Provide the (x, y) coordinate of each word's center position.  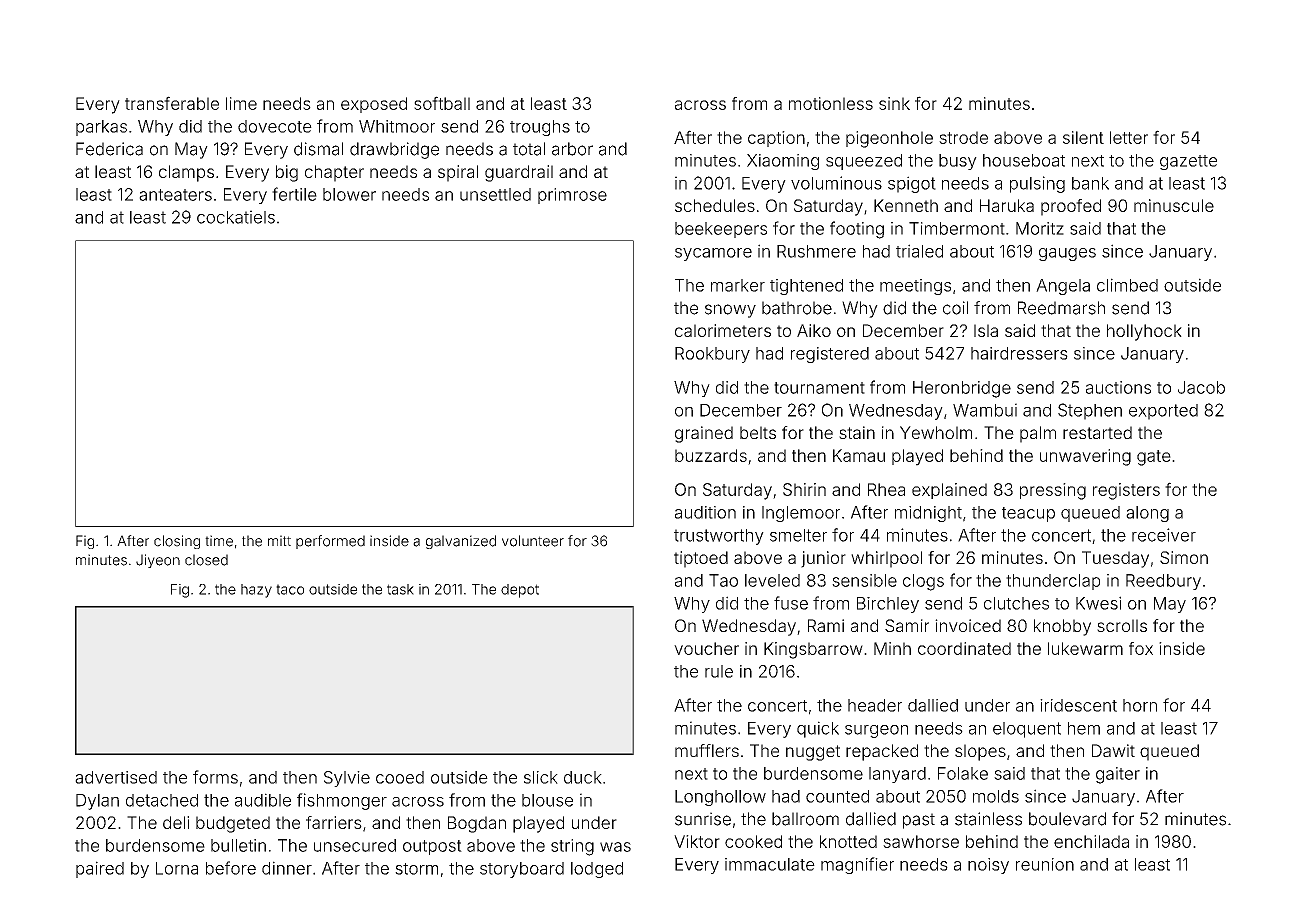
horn (1140, 705)
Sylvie (347, 779)
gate (1154, 458)
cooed (400, 777)
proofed (1071, 207)
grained (704, 434)
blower (349, 194)
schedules (715, 205)
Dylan (97, 802)
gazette (1188, 162)
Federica (109, 149)
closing (177, 542)
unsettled (495, 194)
